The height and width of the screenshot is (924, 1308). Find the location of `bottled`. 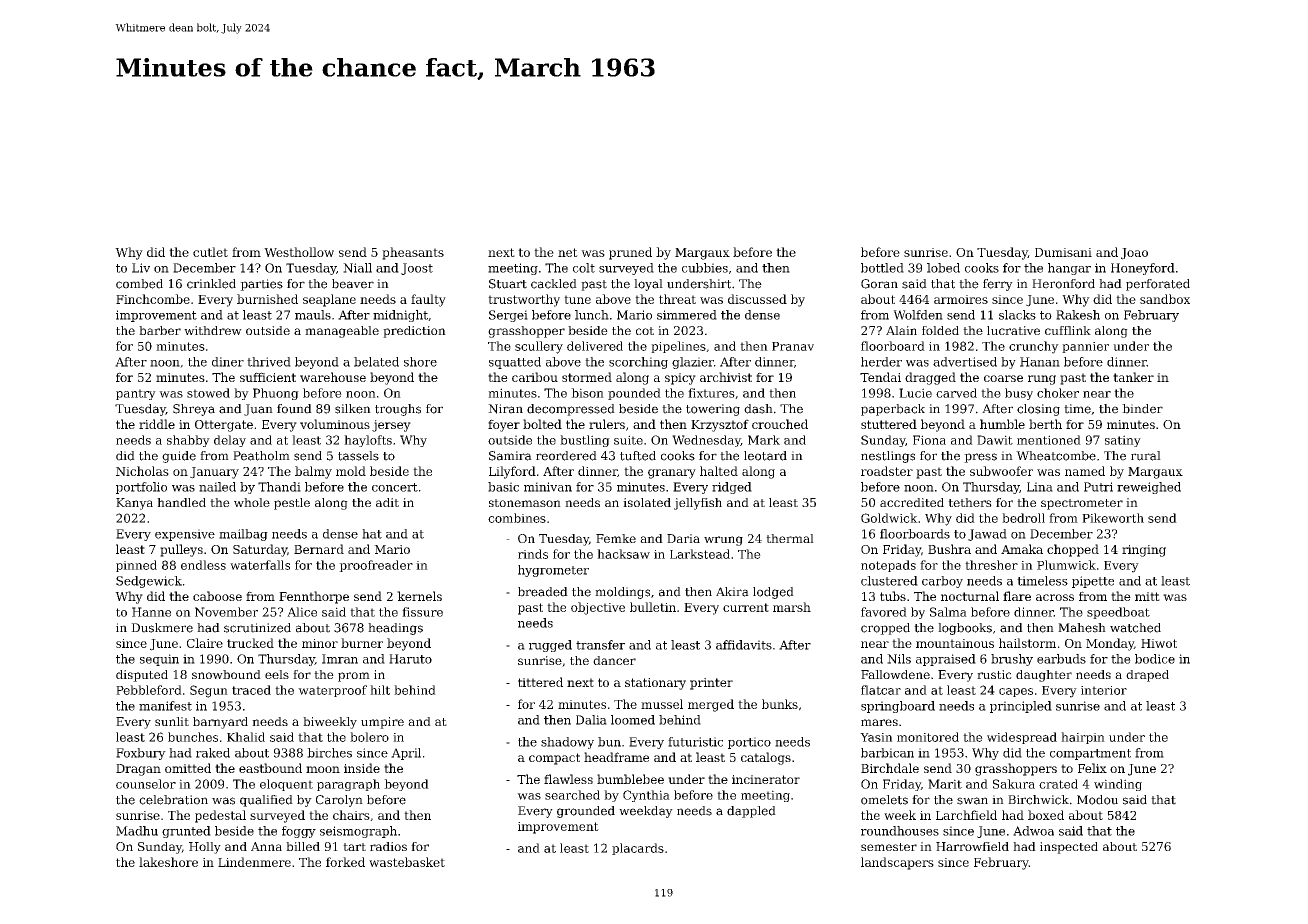

bottled is located at coordinates (882, 268).
